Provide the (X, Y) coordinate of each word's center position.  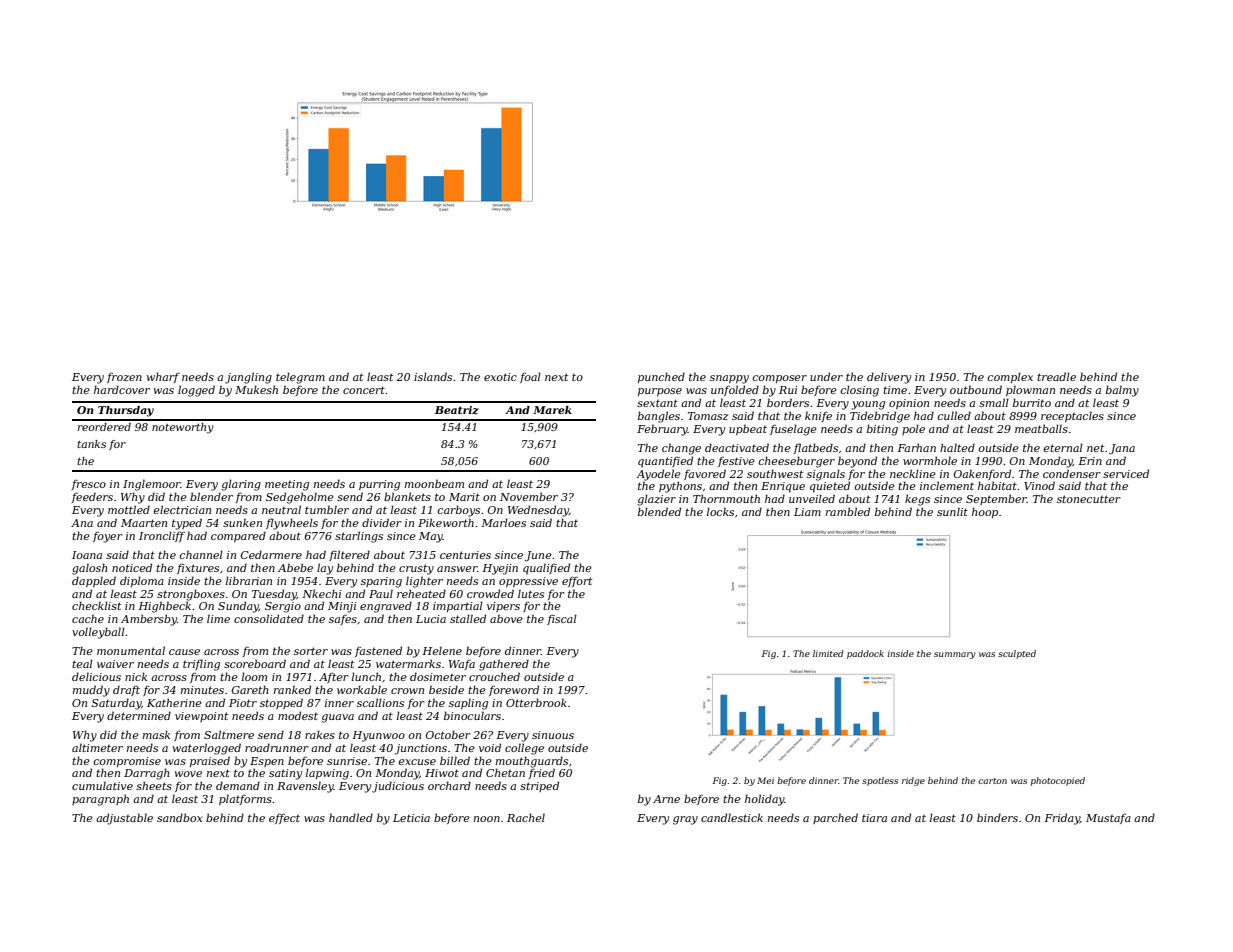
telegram (300, 378)
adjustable (124, 819)
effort (577, 581)
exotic (500, 377)
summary (955, 655)
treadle (1056, 376)
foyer (108, 537)
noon (487, 819)
